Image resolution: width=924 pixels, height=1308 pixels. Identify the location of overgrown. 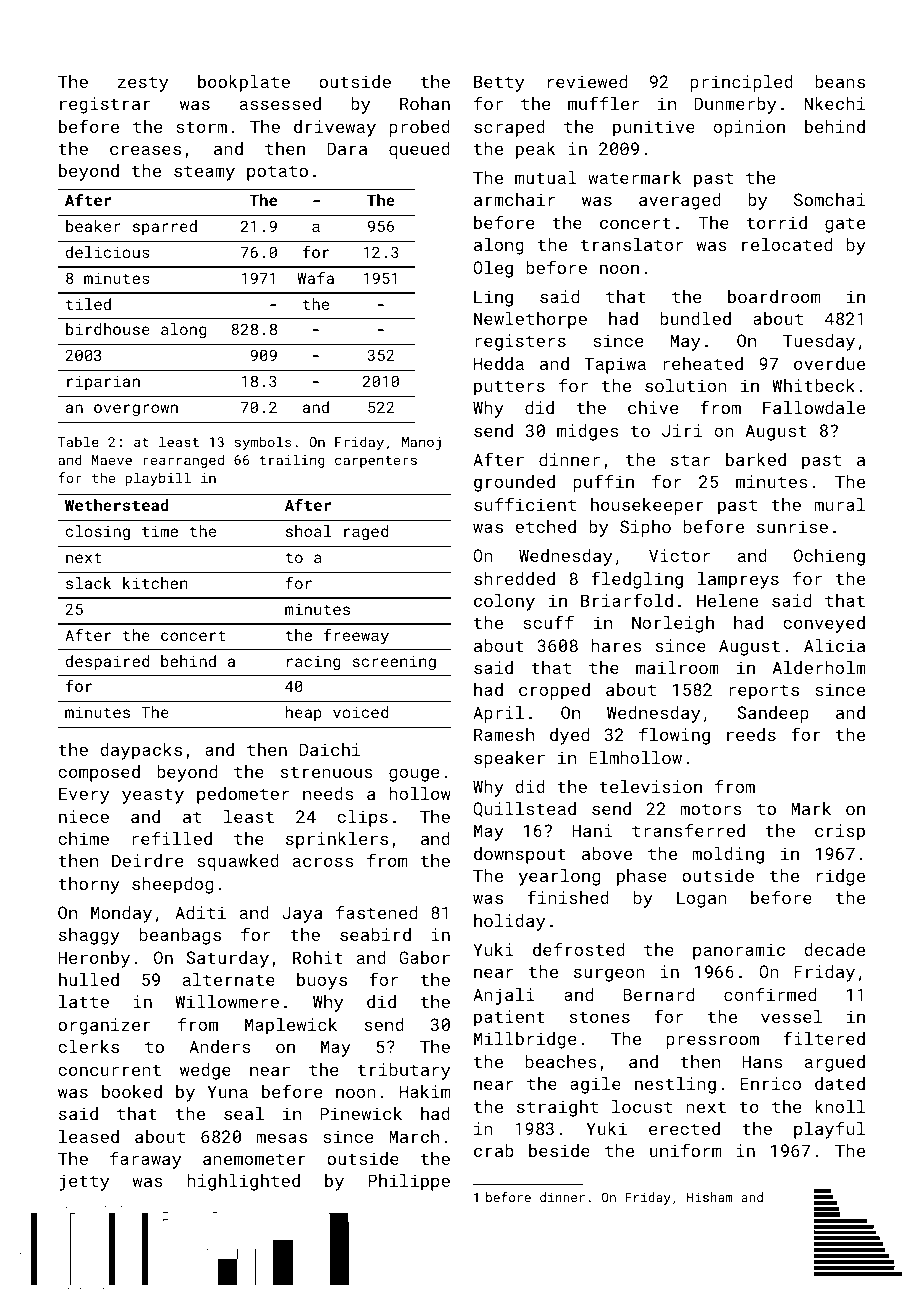
(136, 410).
